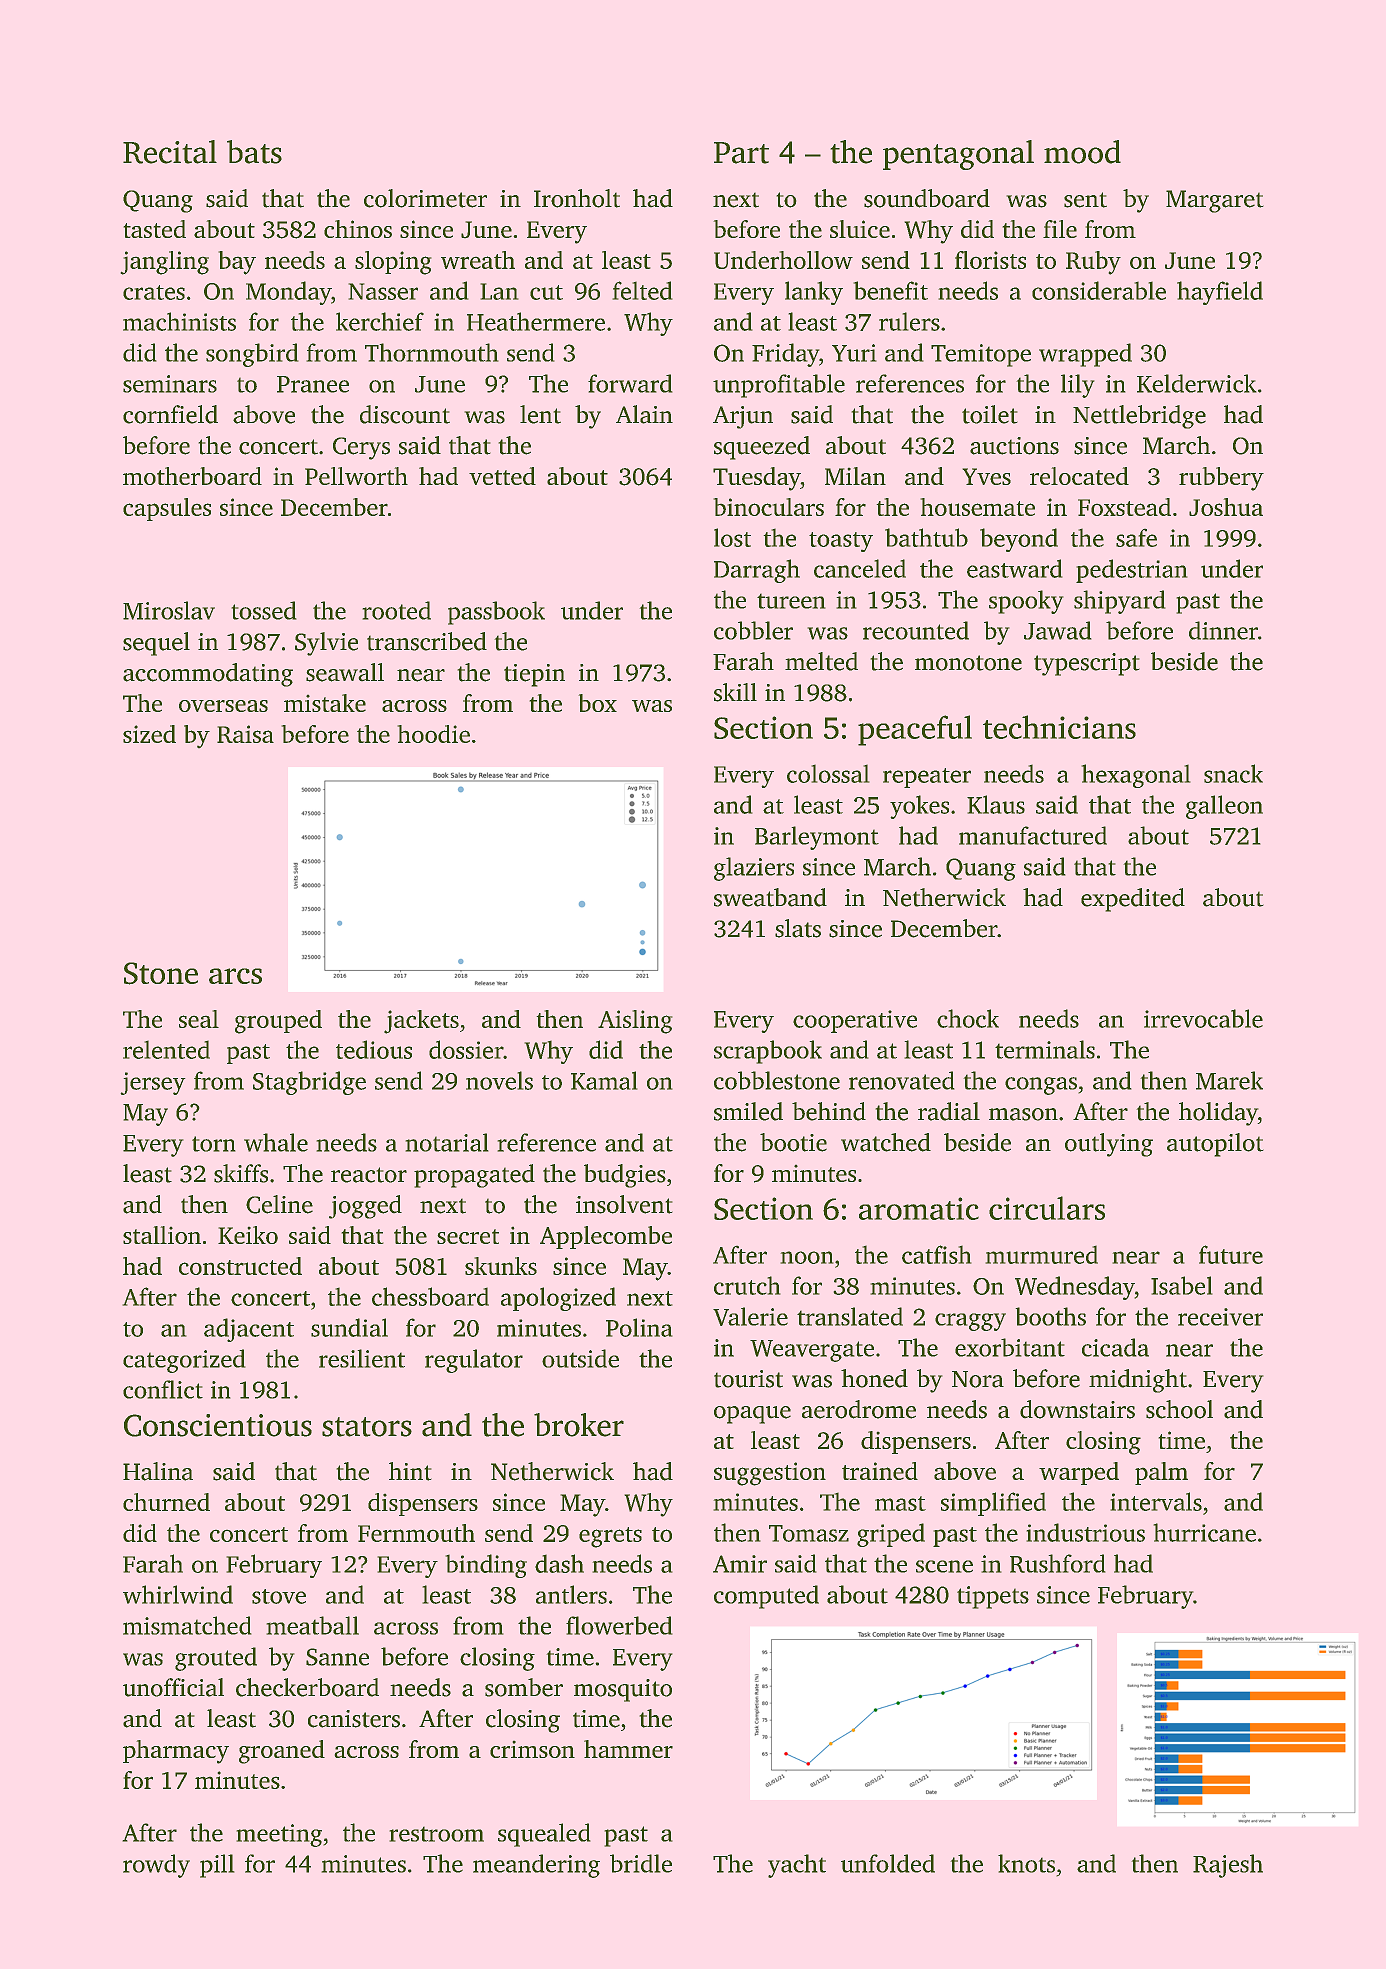 This screenshot has height=1969, width=1386. What do you see at coordinates (486, 1566) in the screenshot?
I see `binding` at bounding box center [486, 1566].
